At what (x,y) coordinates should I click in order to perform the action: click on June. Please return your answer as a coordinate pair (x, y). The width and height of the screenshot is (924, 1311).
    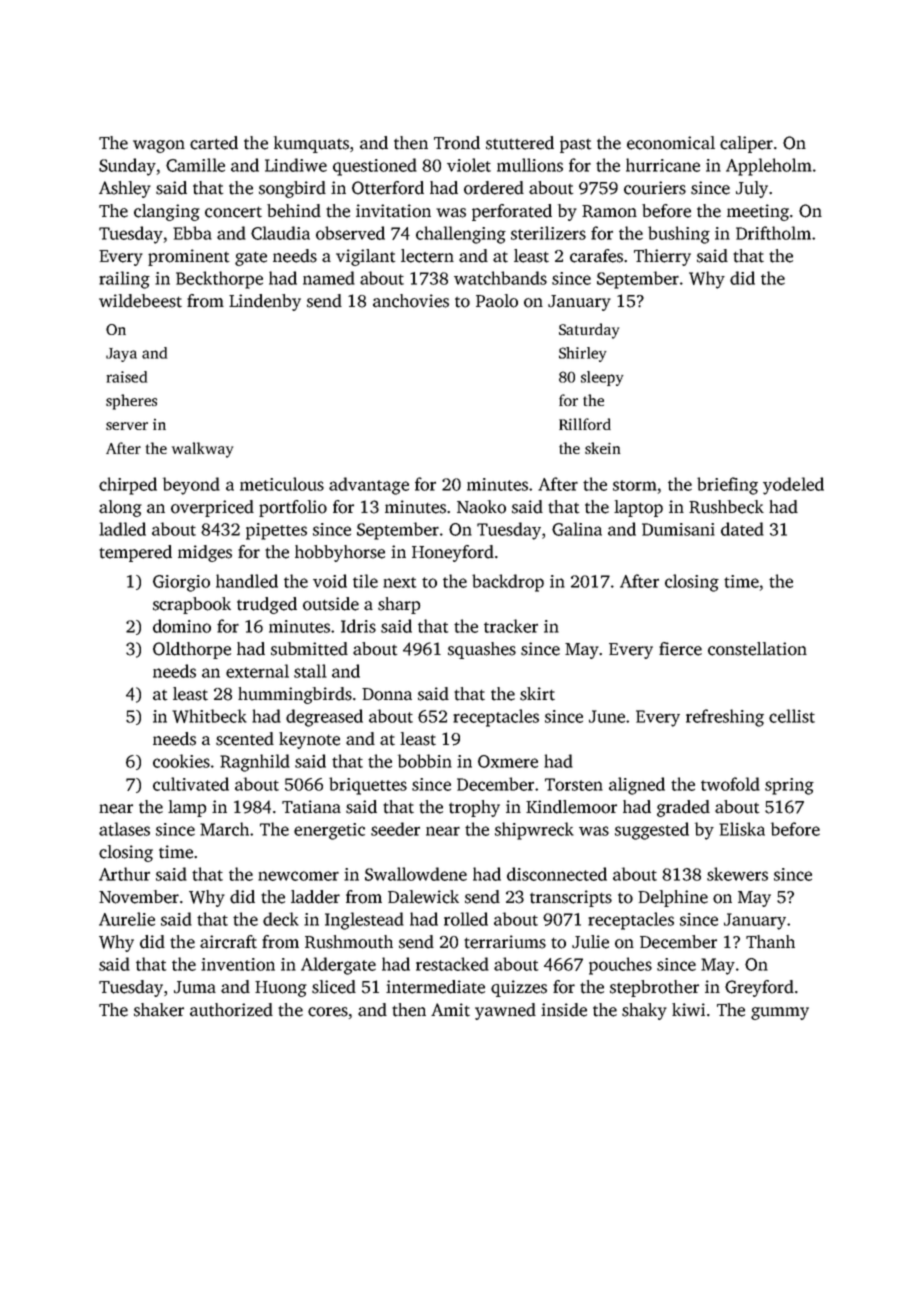
    Looking at the image, I should click on (607, 716).
